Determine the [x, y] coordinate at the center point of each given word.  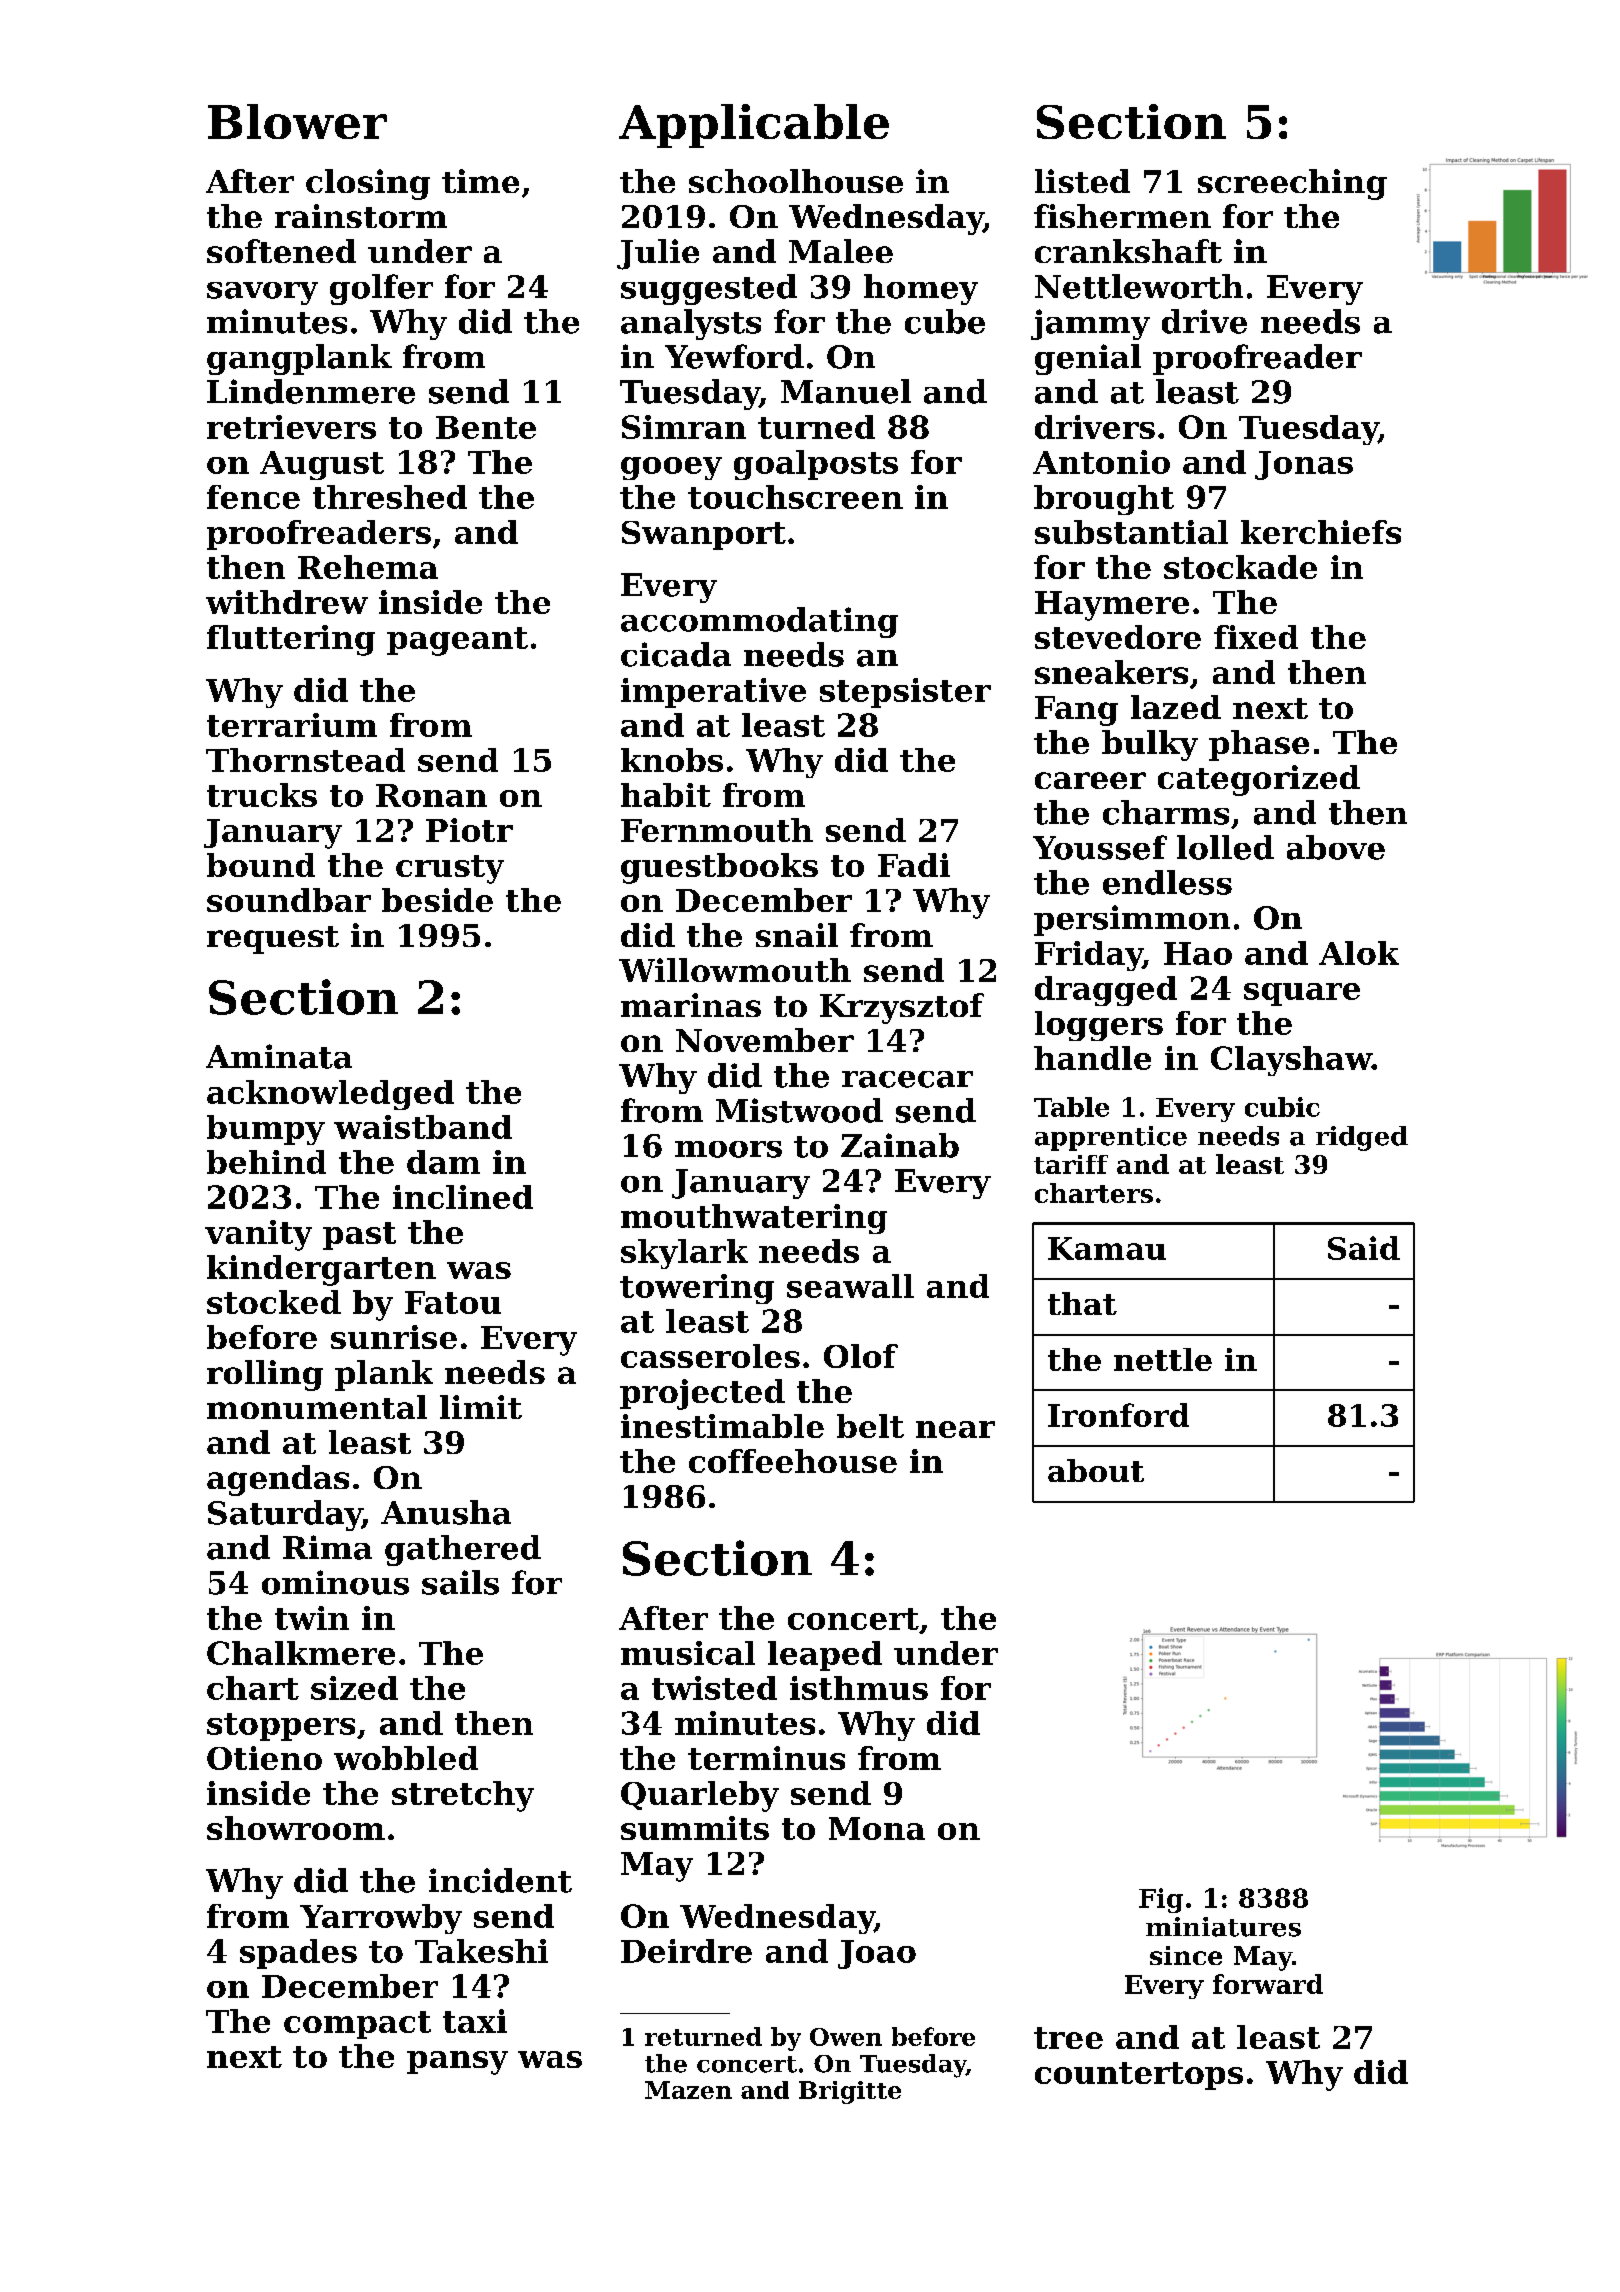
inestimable [722, 1426]
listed [1082, 181]
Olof [861, 1356]
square [1302, 994]
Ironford [1118, 1415]
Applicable [754, 126]
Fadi [914, 865]
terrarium [292, 725]
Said [1364, 1248]
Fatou [453, 1302]
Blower [297, 121]
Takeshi [481, 1951]
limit [481, 1407]
